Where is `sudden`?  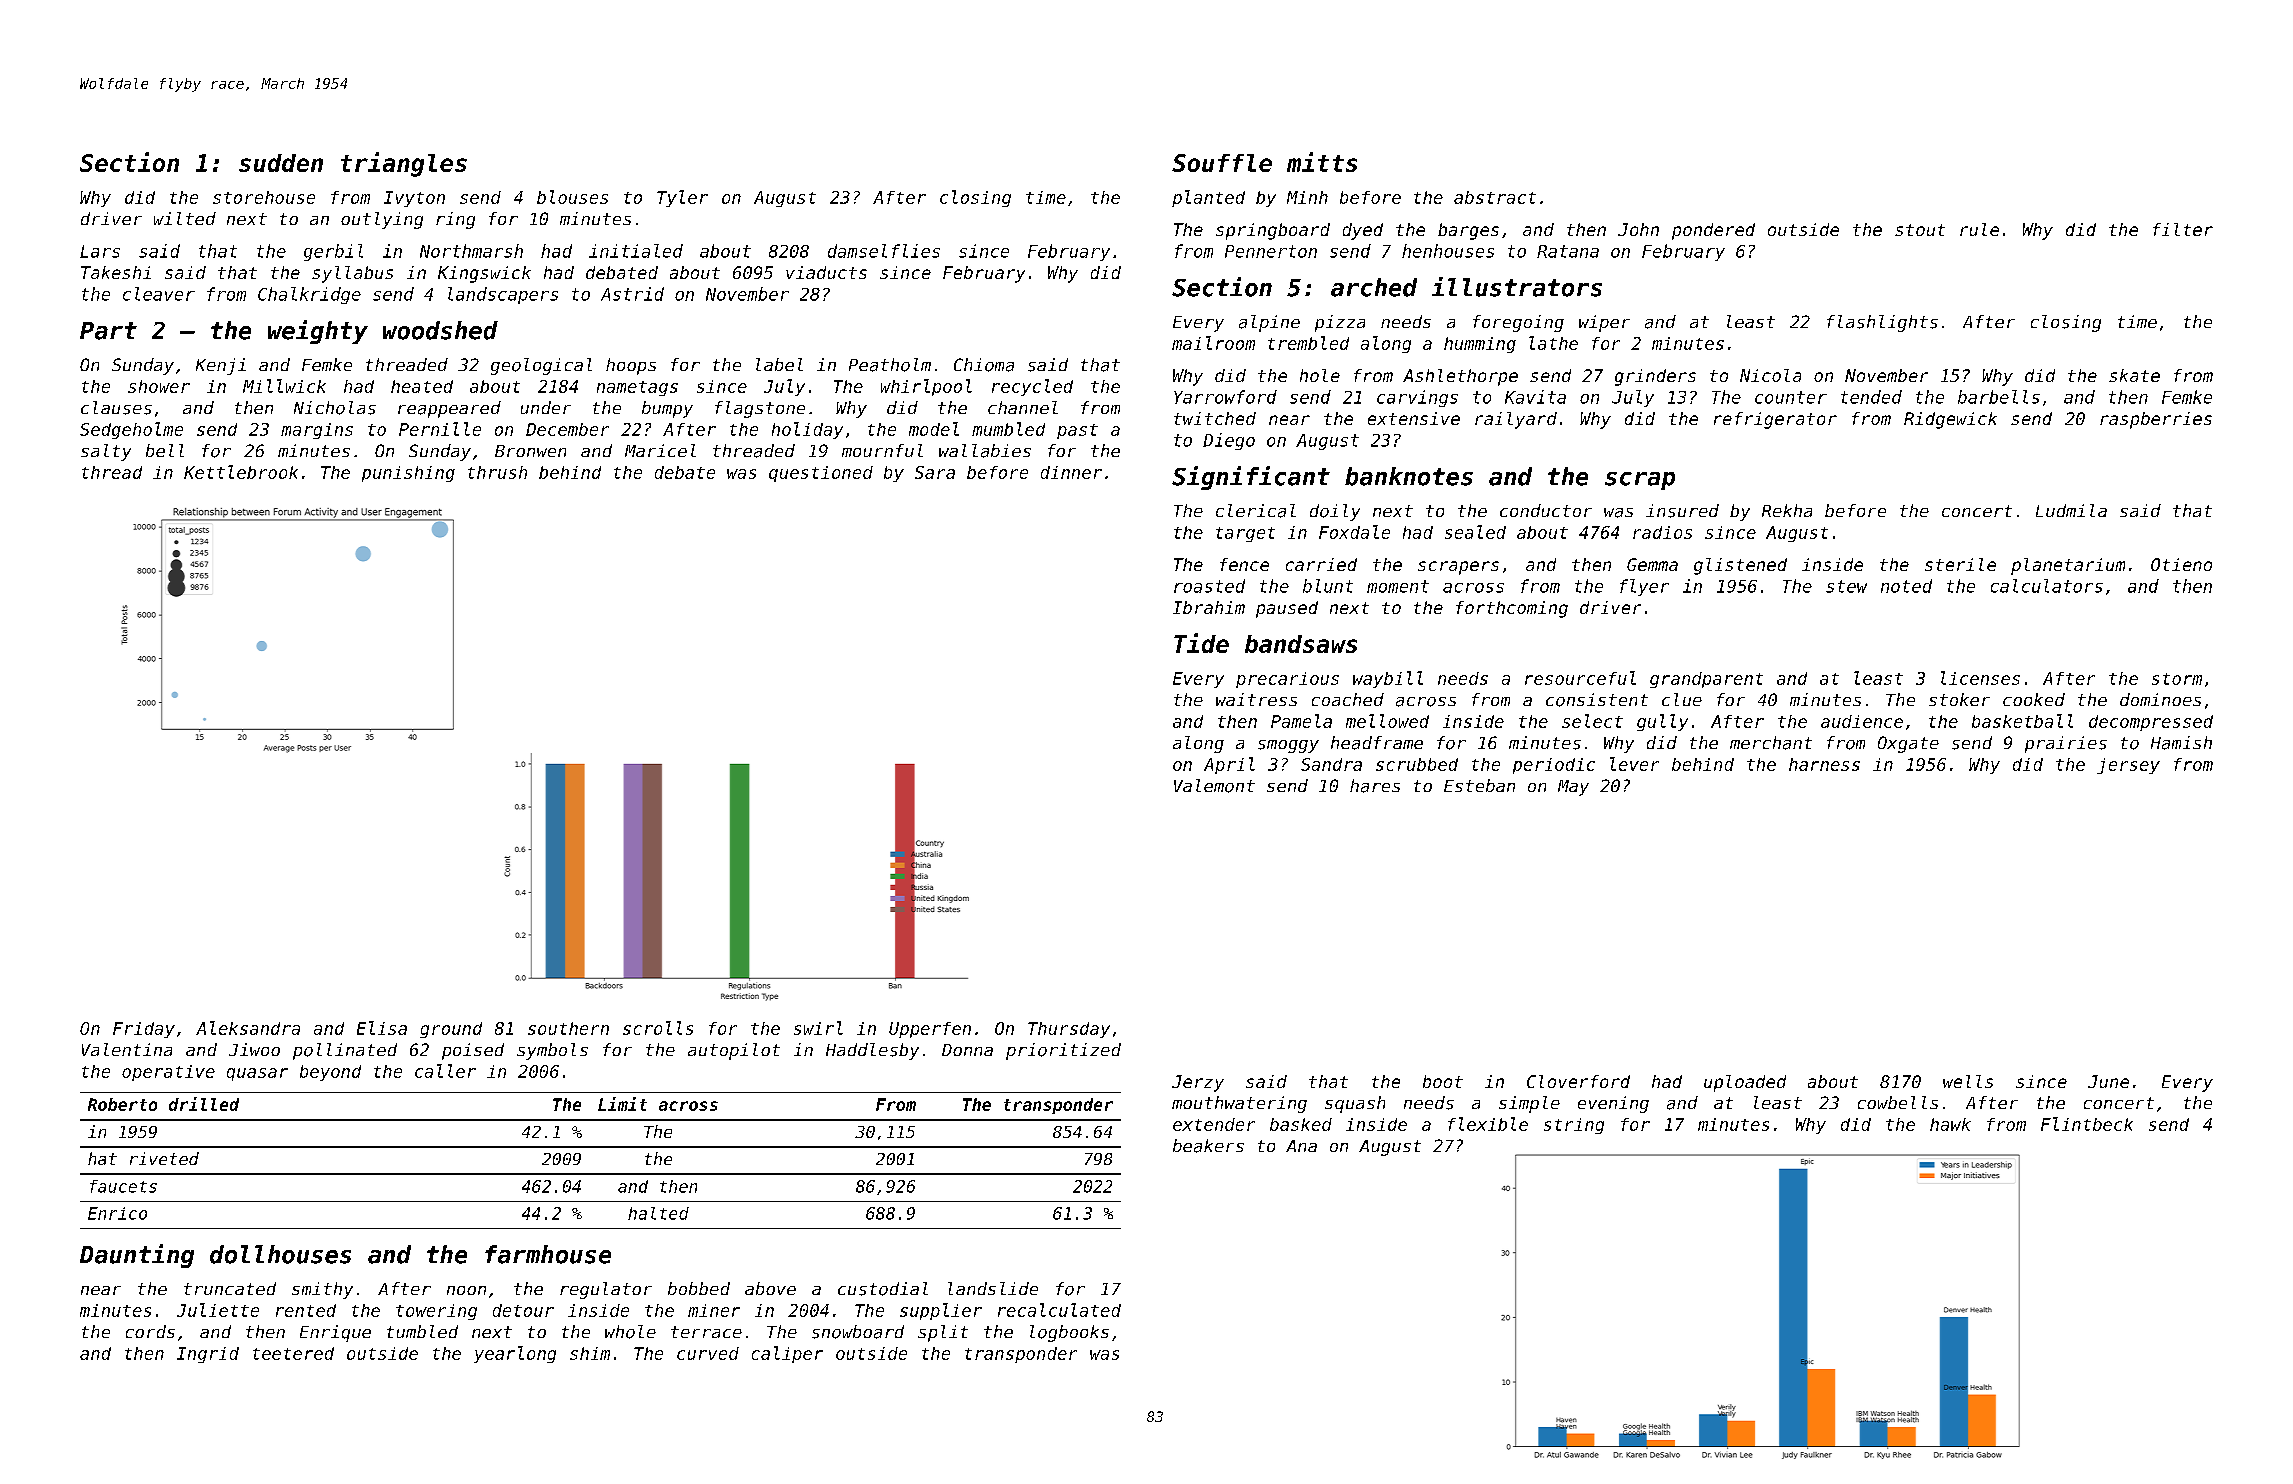
sudden is located at coordinates (281, 163).
